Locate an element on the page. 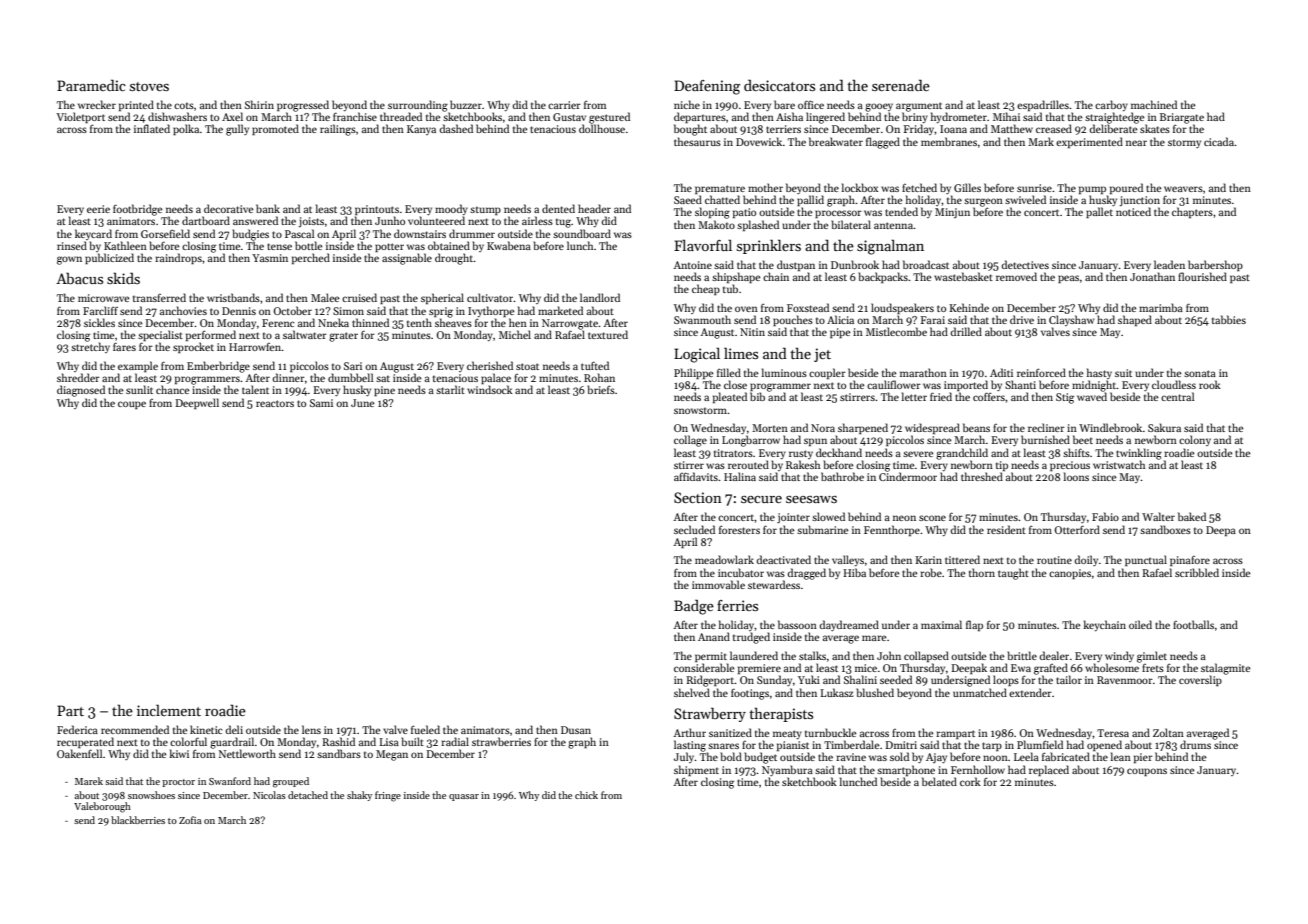 This document has height=924, width=1308. Valeborough is located at coordinates (102, 807).
